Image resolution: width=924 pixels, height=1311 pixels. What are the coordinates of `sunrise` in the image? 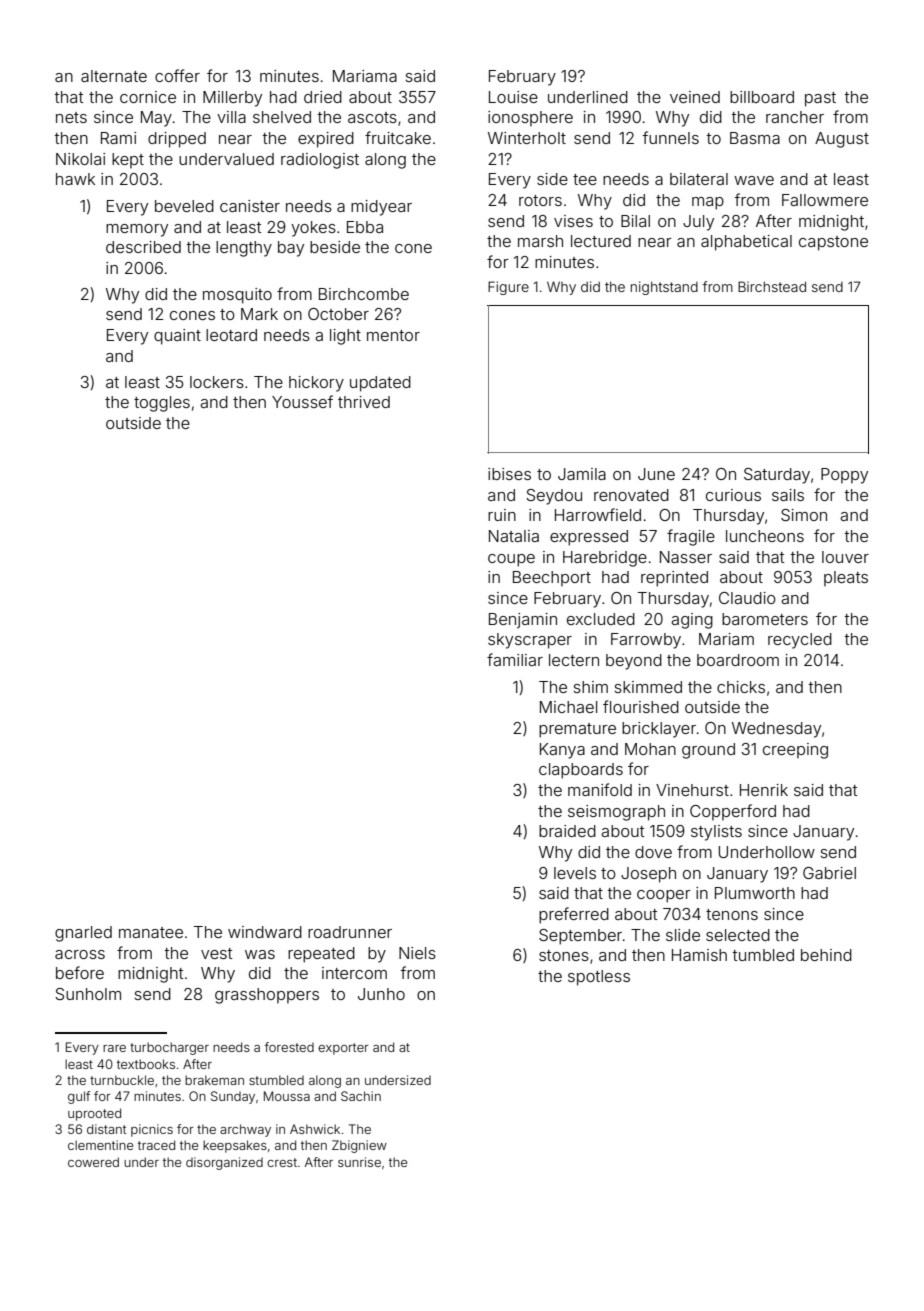 It's located at (359, 1162).
